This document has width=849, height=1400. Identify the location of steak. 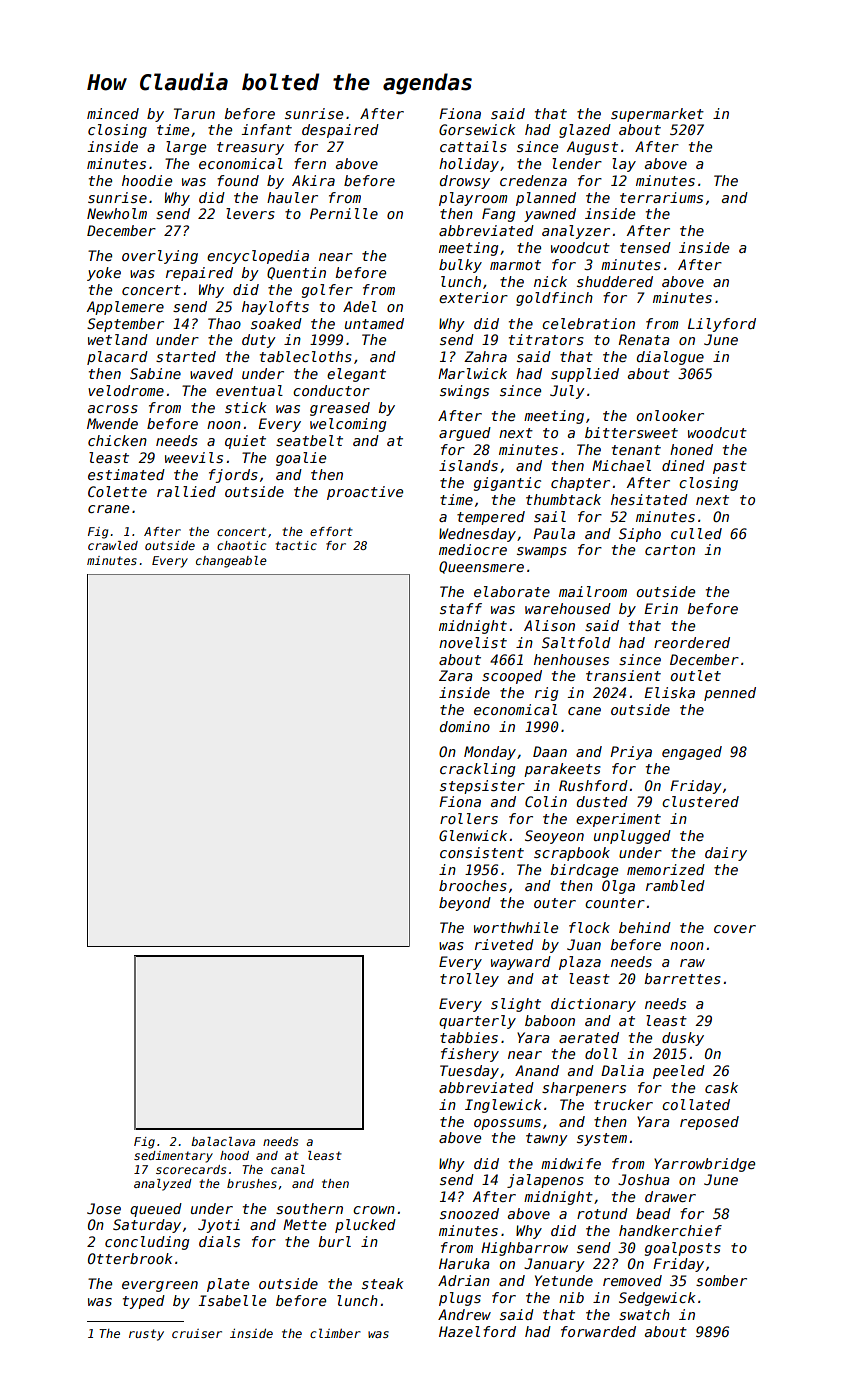
(383, 1283).
